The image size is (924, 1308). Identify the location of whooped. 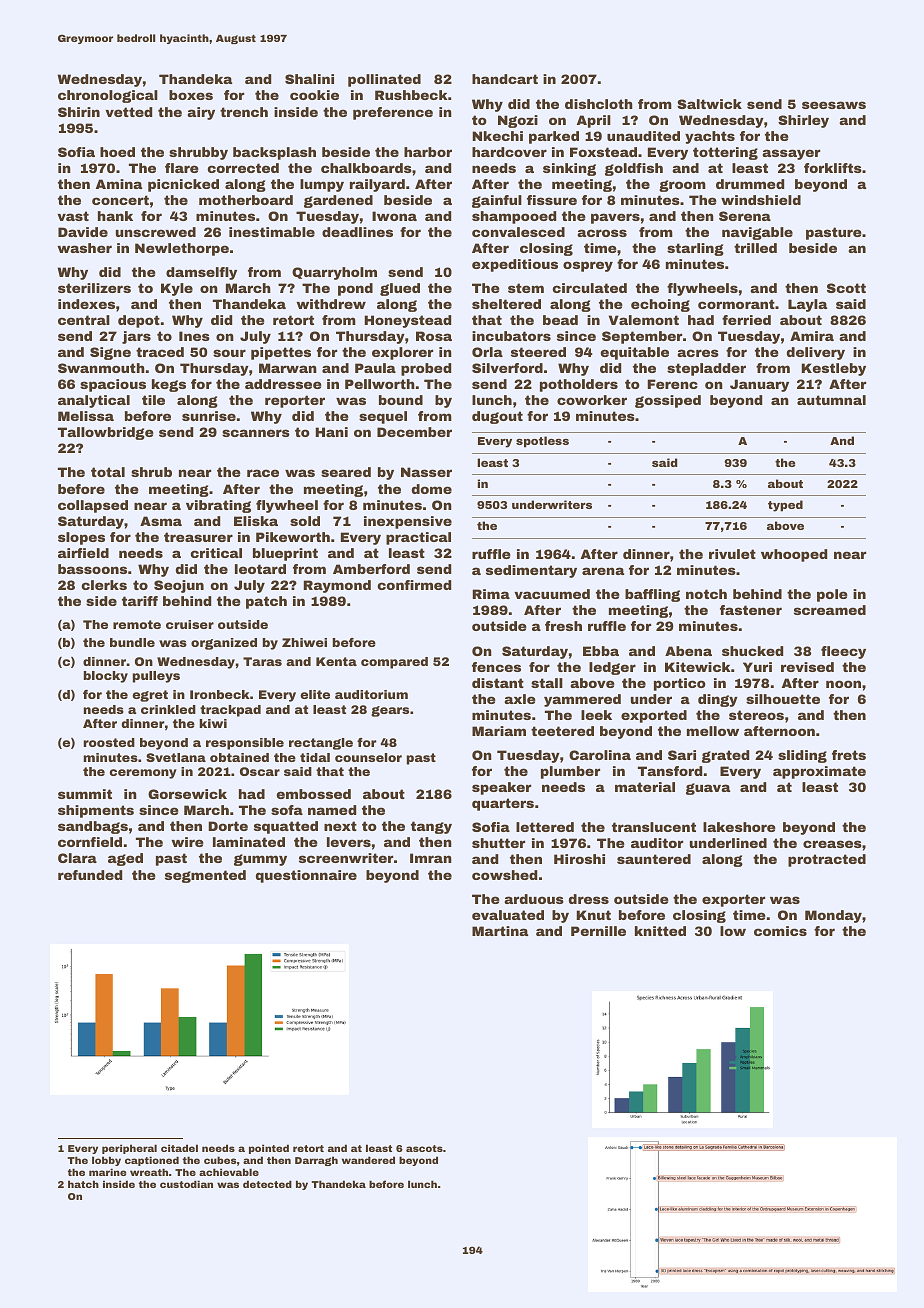
(794, 555).
